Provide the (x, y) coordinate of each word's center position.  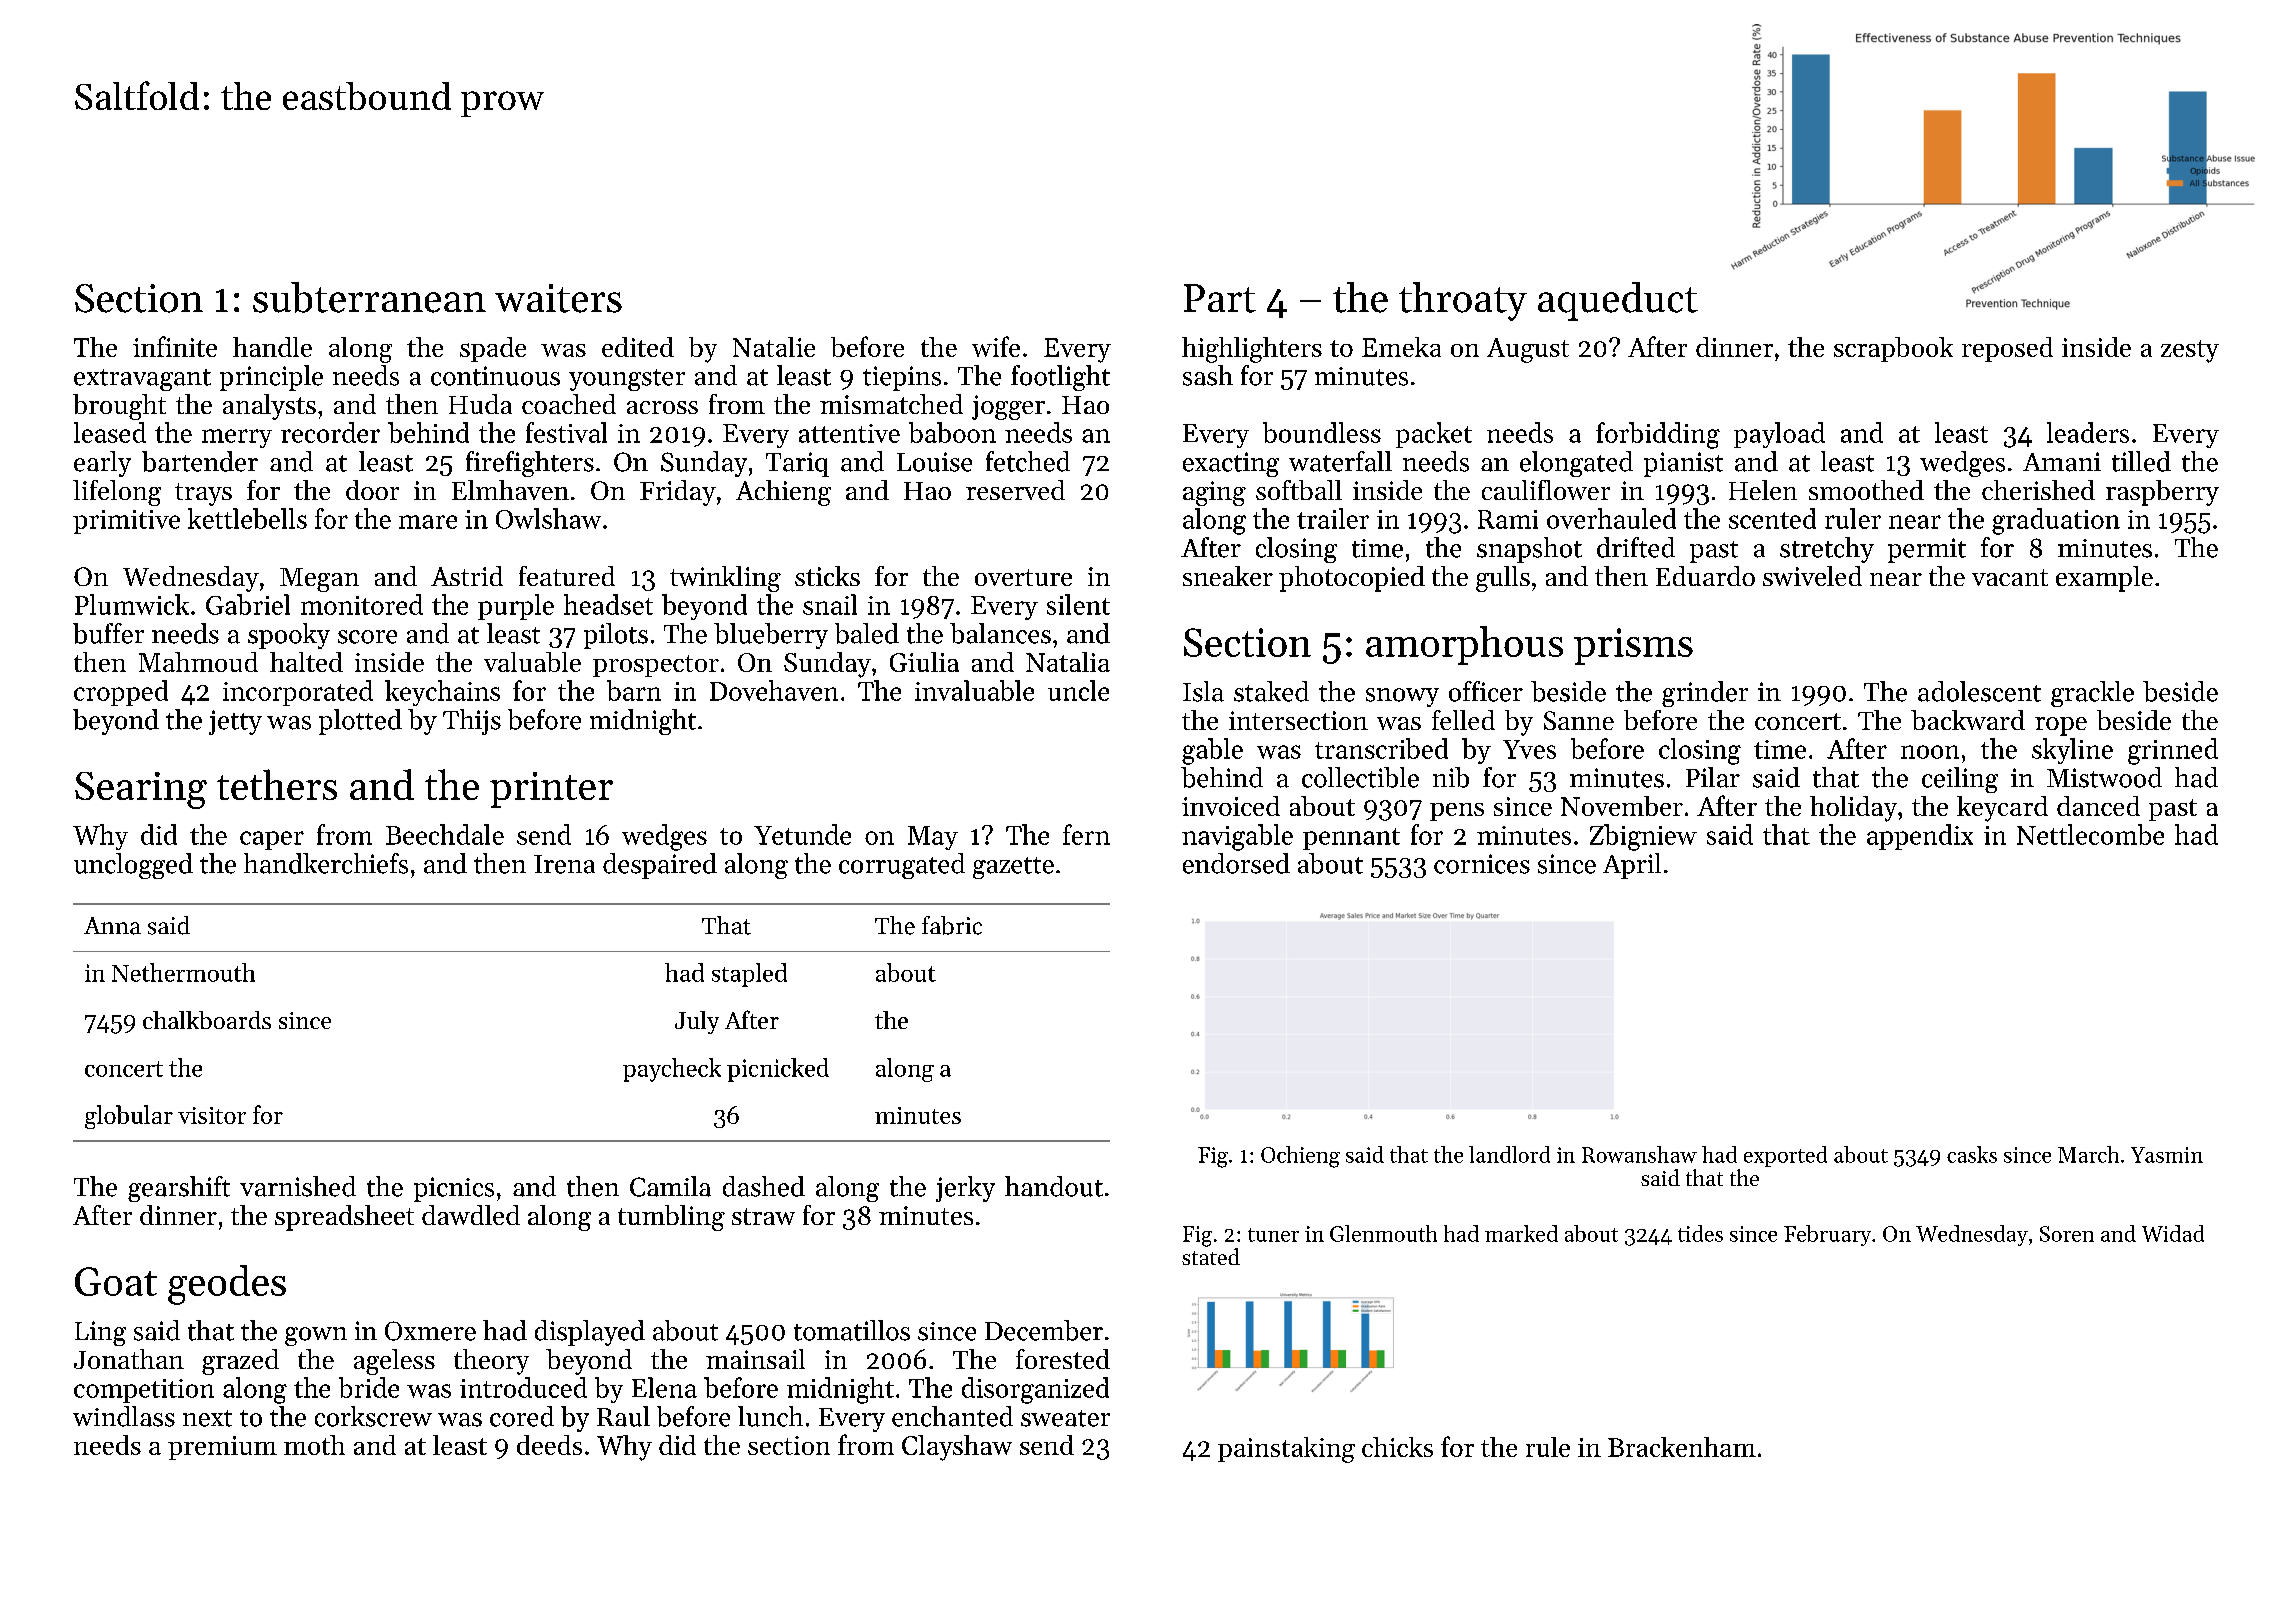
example (2104, 579)
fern (1086, 834)
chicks (1397, 1447)
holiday (1853, 809)
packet (1434, 435)
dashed (764, 1186)
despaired (660, 866)
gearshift (179, 1189)
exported (1785, 1156)
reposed (2007, 349)
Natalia (1068, 662)
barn (634, 690)
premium (222, 1448)
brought (119, 407)
